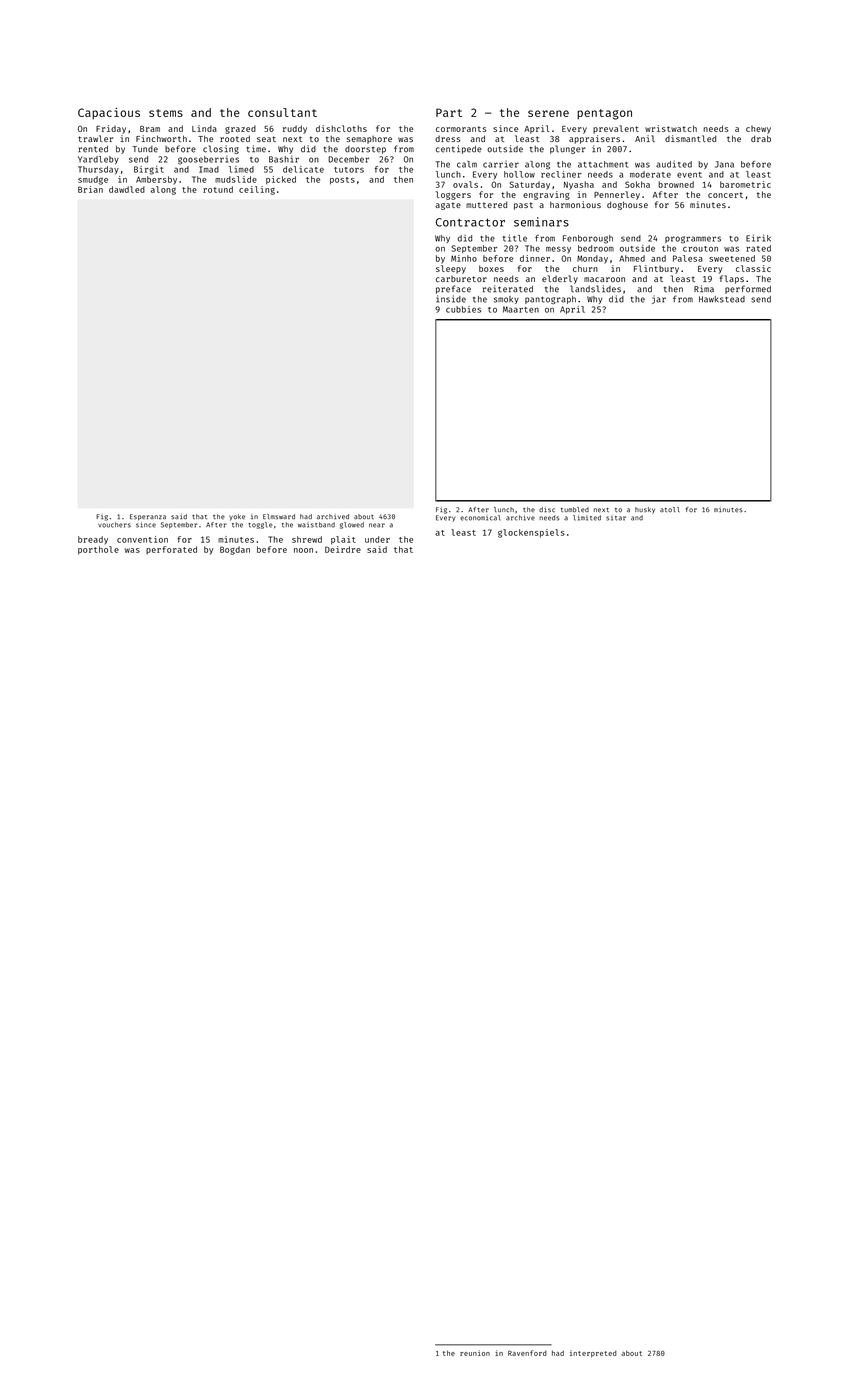 This screenshot has height=1400, width=849. I want to click on Deirdre, so click(343, 549).
